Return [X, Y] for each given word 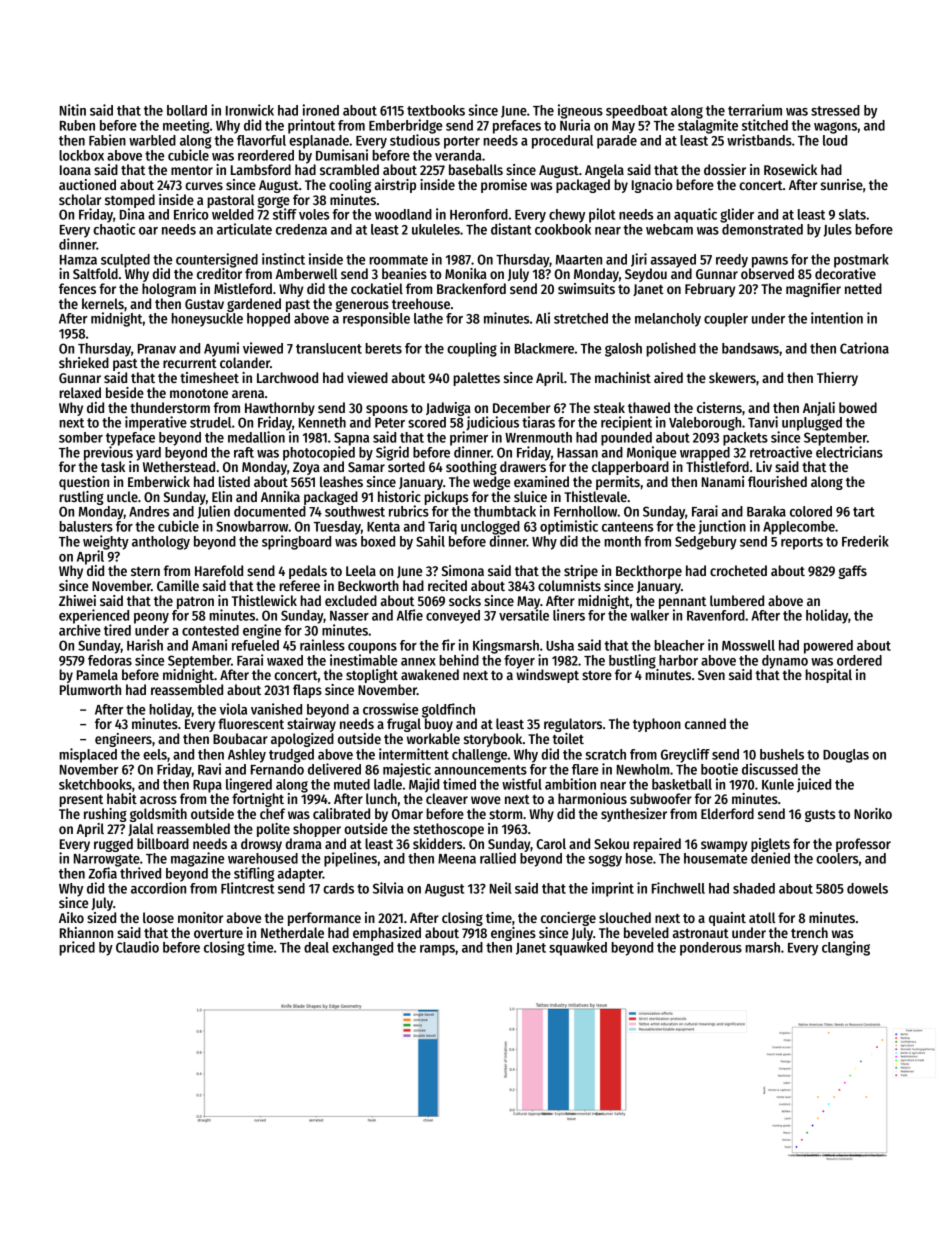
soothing [471, 468]
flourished [777, 481]
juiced [814, 785]
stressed [835, 110]
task [113, 466]
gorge [273, 202]
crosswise [390, 709]
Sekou [611, 843]
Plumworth [90, 689]
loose [158, 917]
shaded [754, 888]
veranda [458, 155]
